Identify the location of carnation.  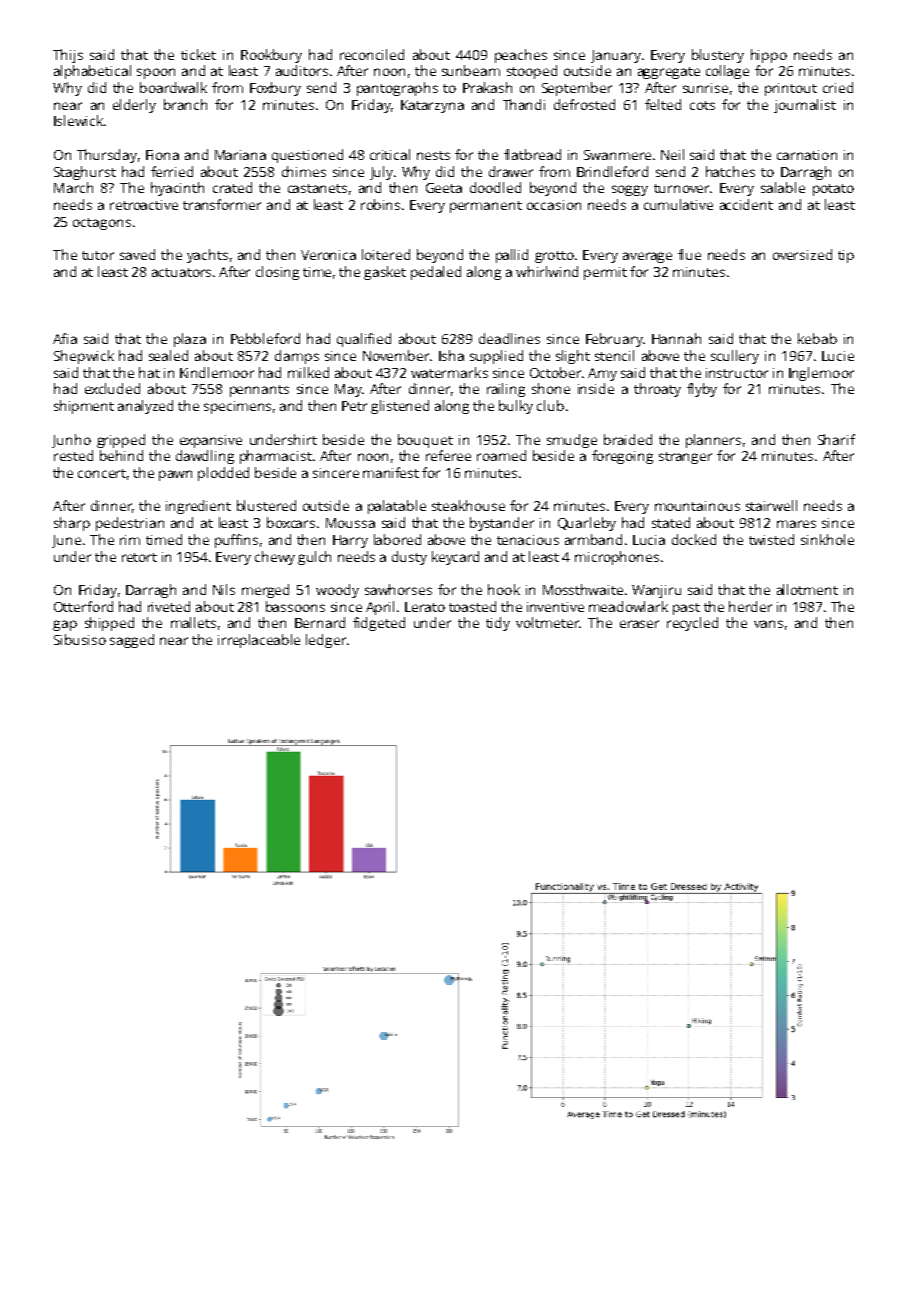
(807, 155).
